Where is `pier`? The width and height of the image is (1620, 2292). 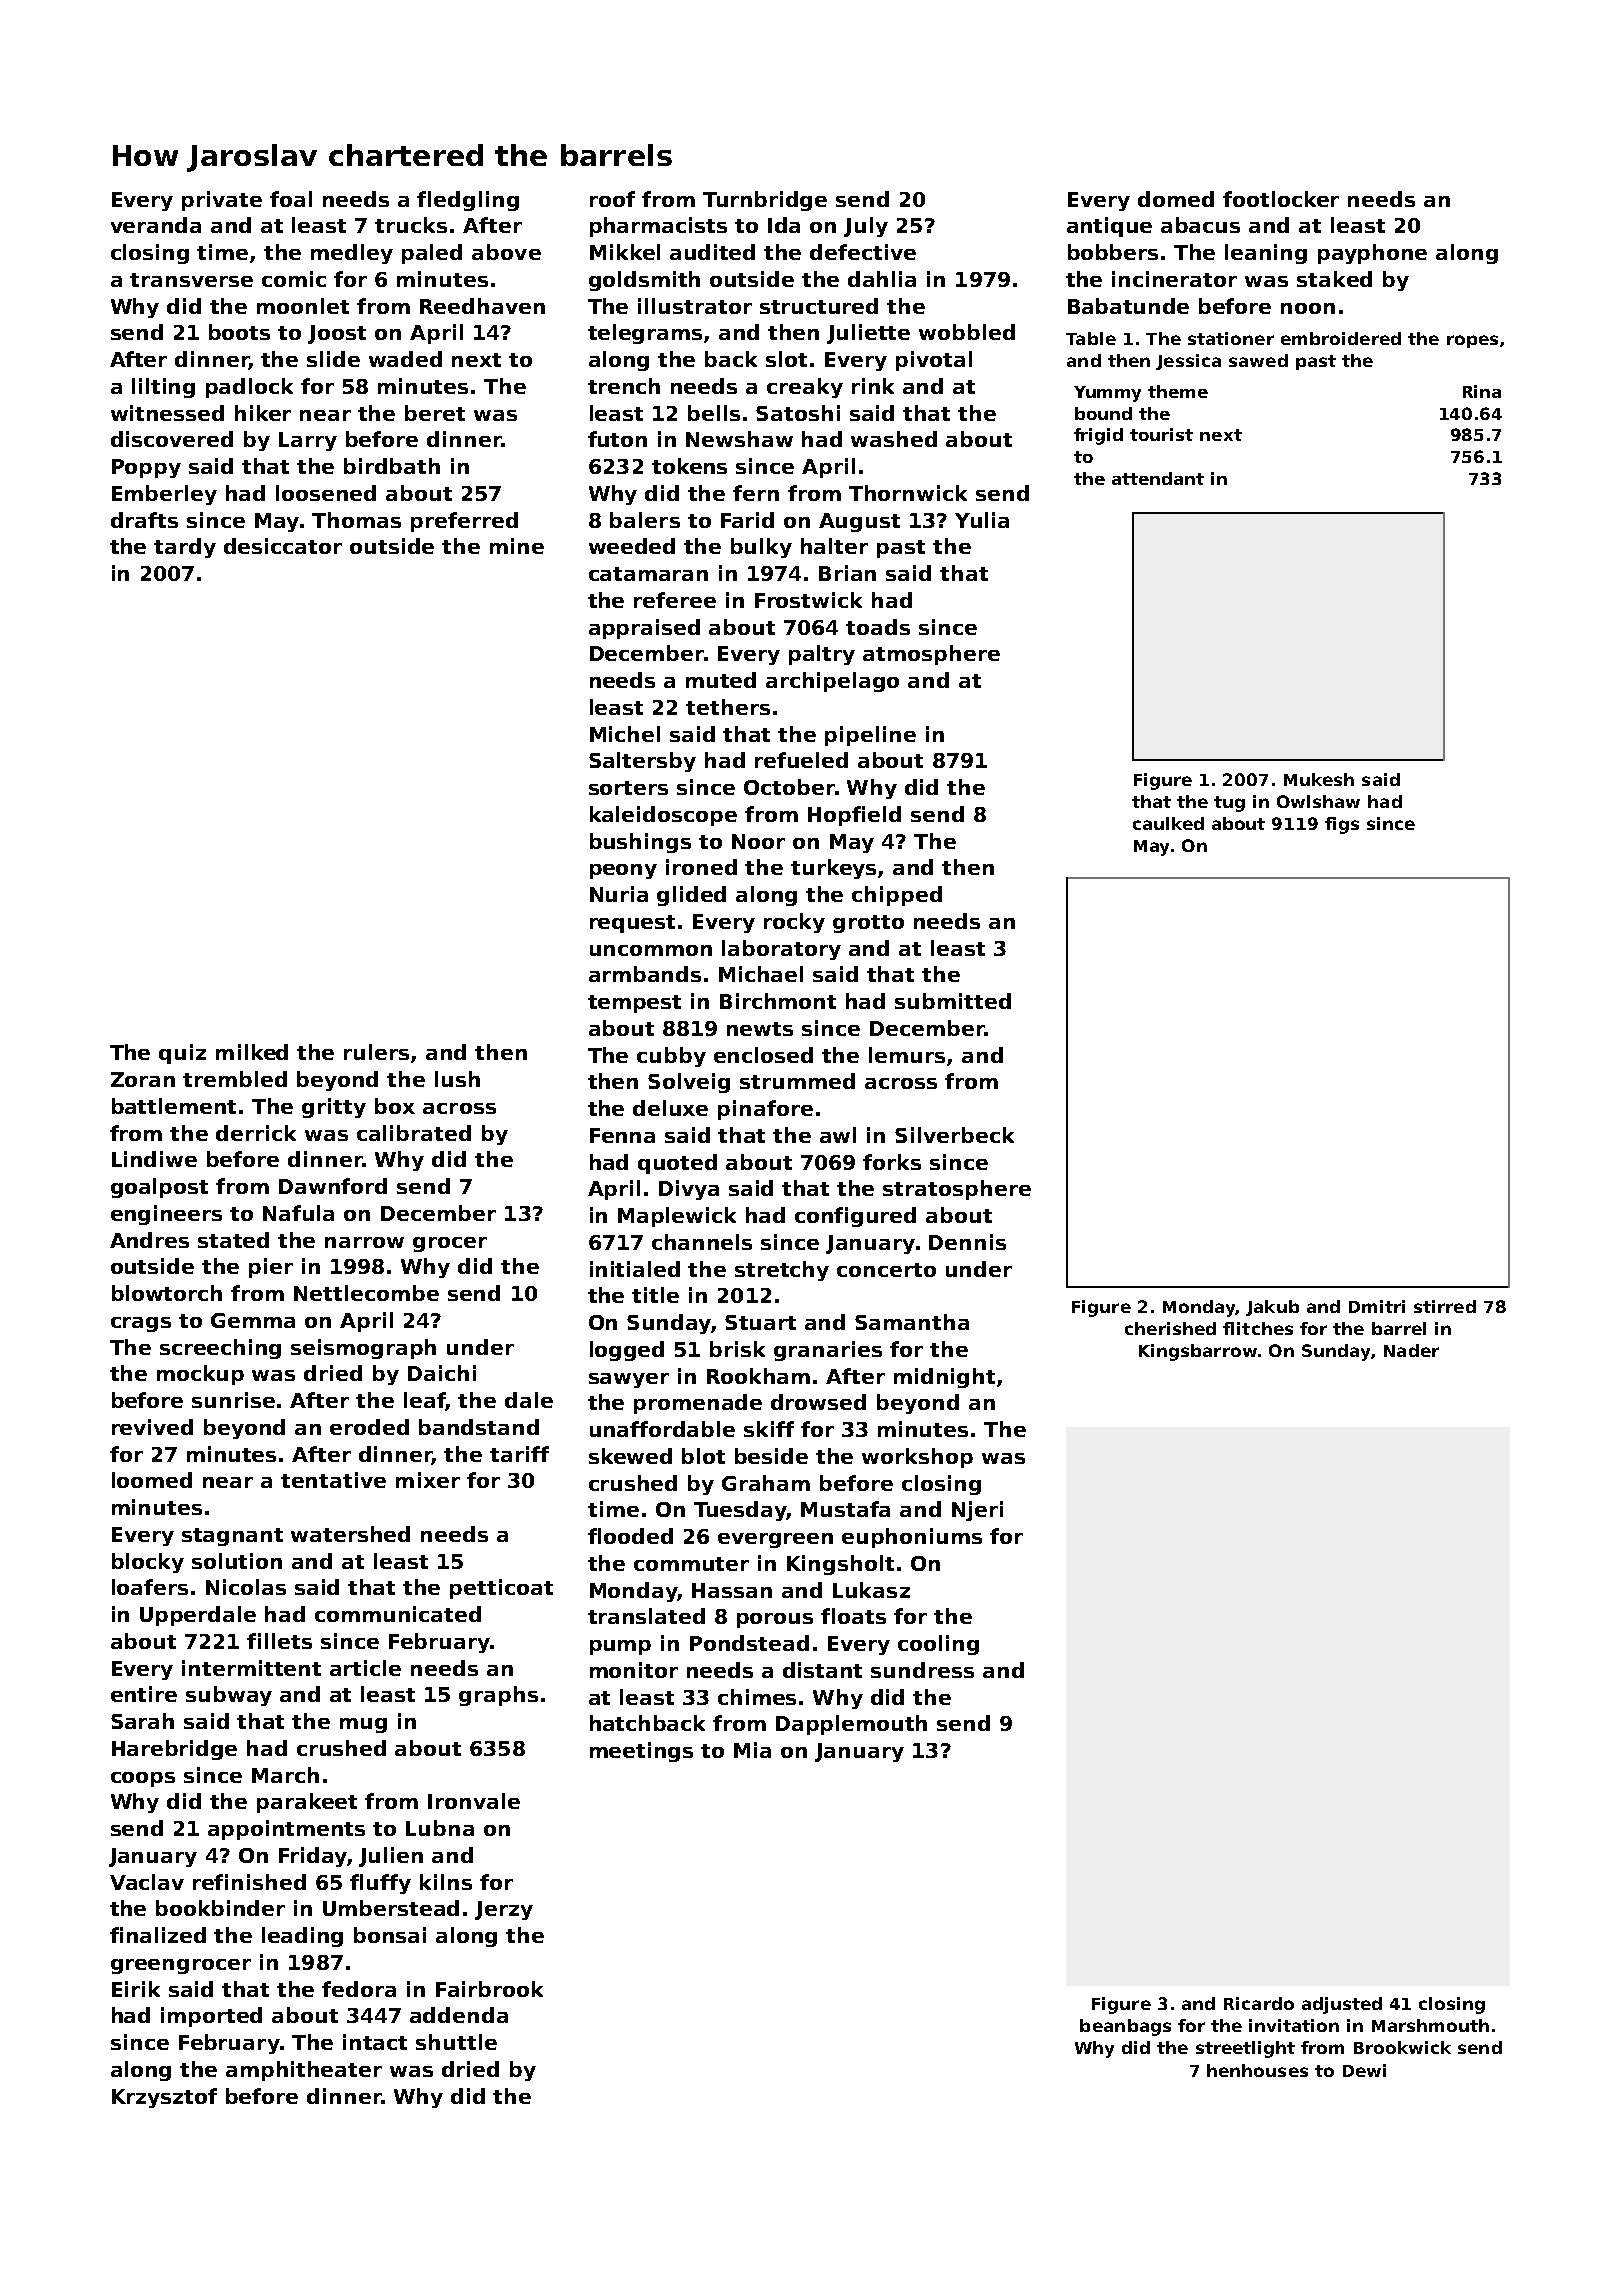 pier is located at coordinates (271, 1268).
